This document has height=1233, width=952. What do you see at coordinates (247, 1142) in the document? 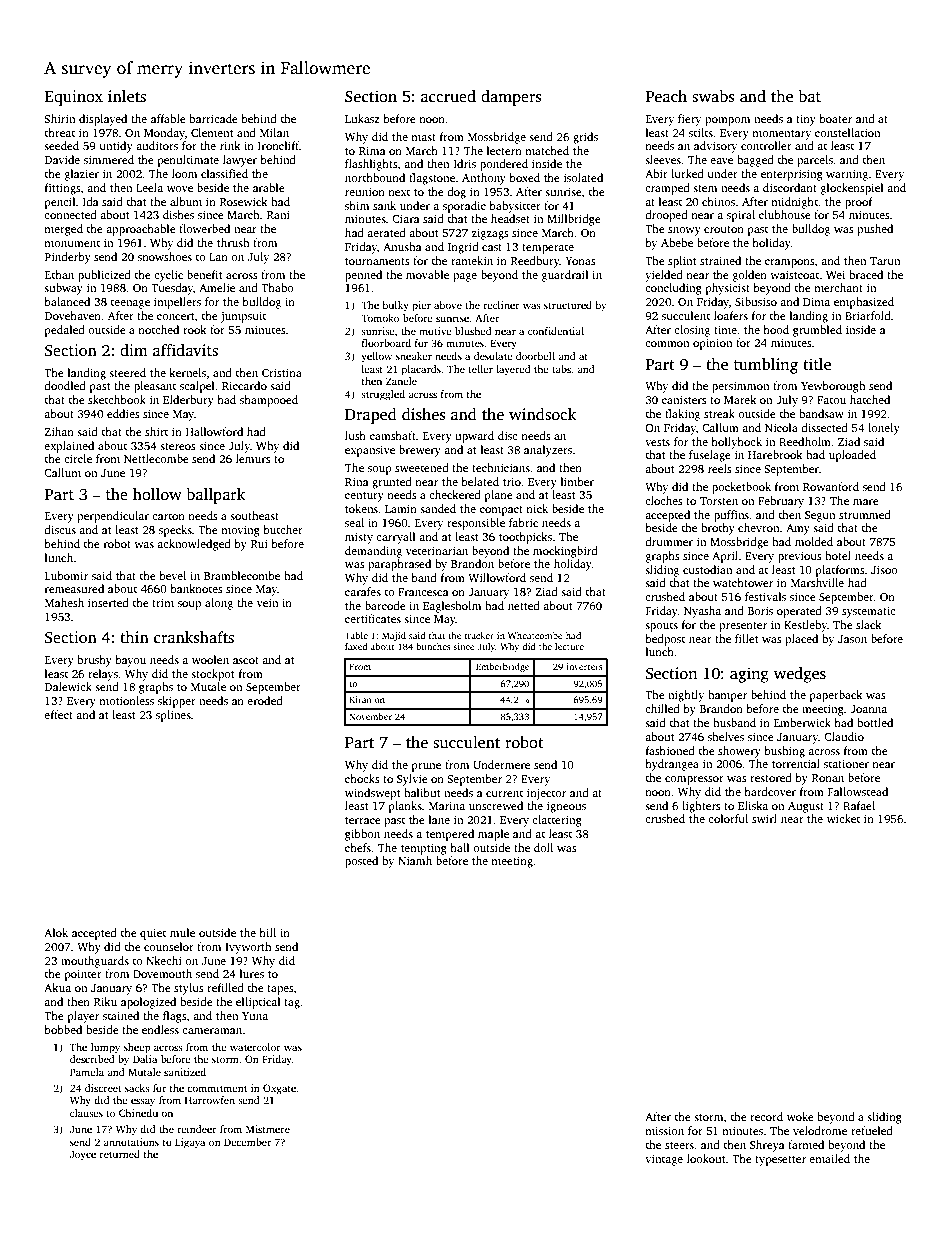
I see `December` at bounding box center [247, 1142].
